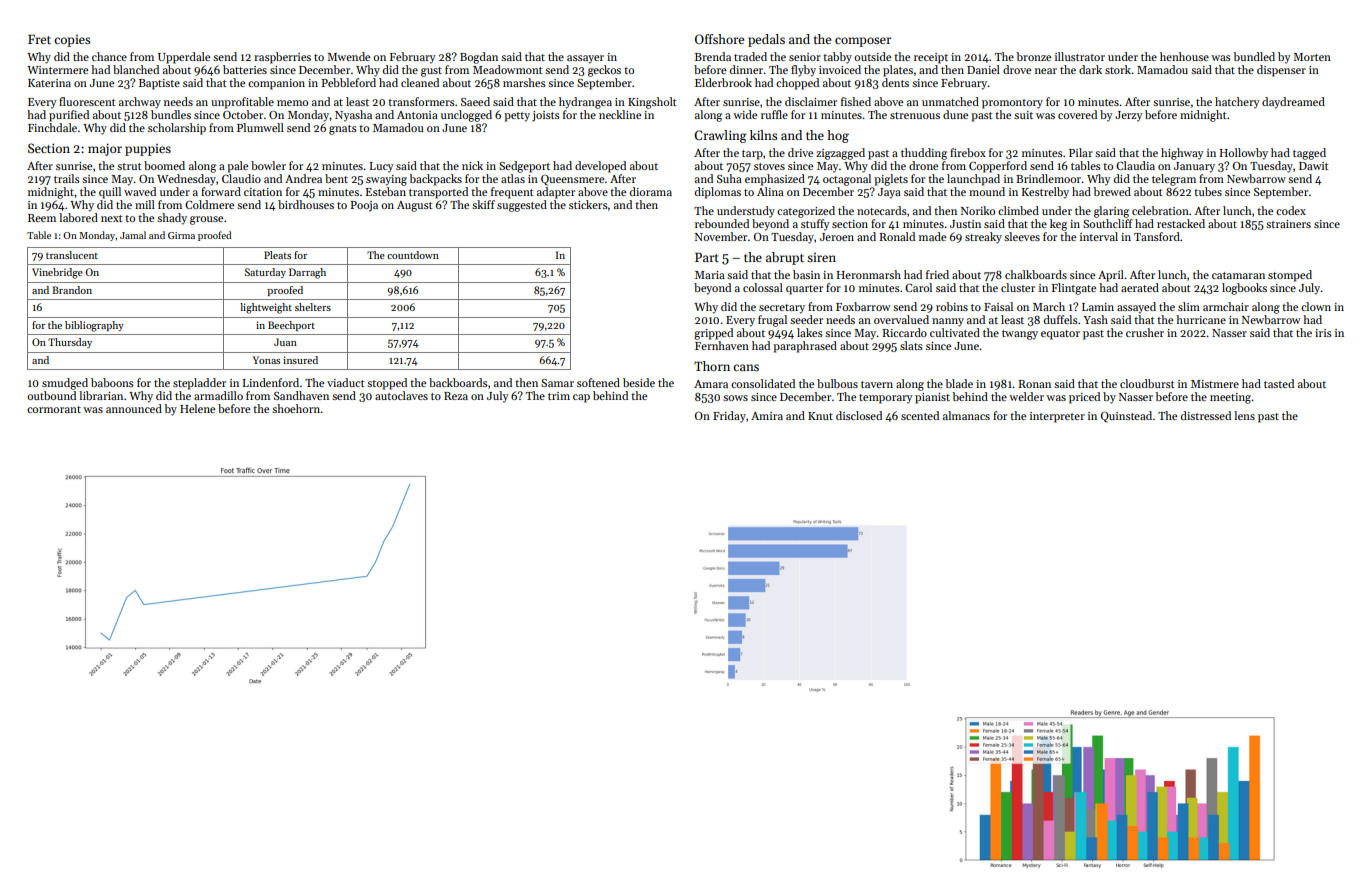  Describe the element at coordinates (148, 150) in the screenshot. I see `puppies` at that location.
